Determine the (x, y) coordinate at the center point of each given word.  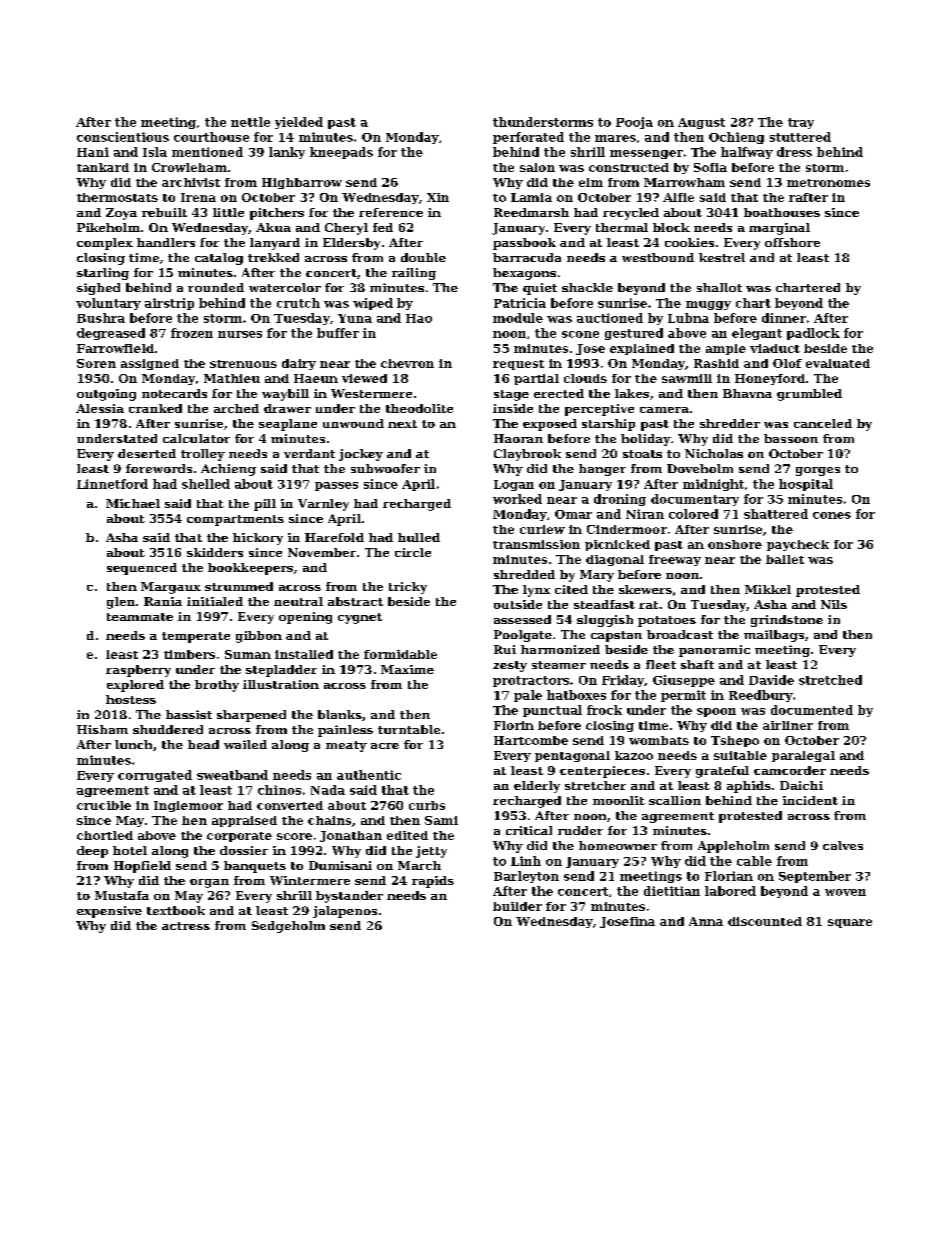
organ (209, 883)
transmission (536, 544)
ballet (785, 559)
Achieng (228, 470)
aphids (749, 787)
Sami (441, 820)
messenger (646, 154)
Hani (93, 152)
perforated (528, 138)
